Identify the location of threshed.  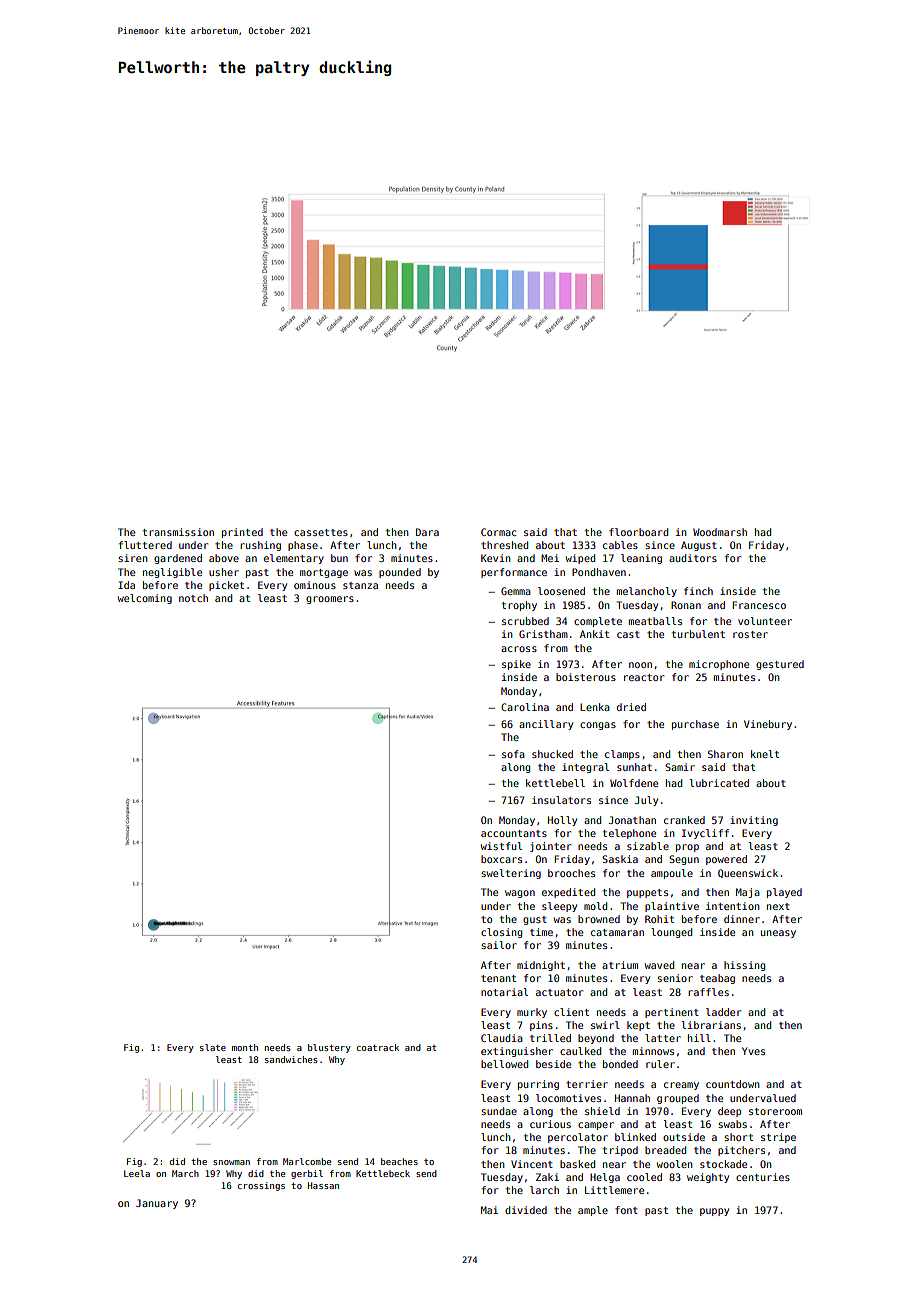
(504, 545).
